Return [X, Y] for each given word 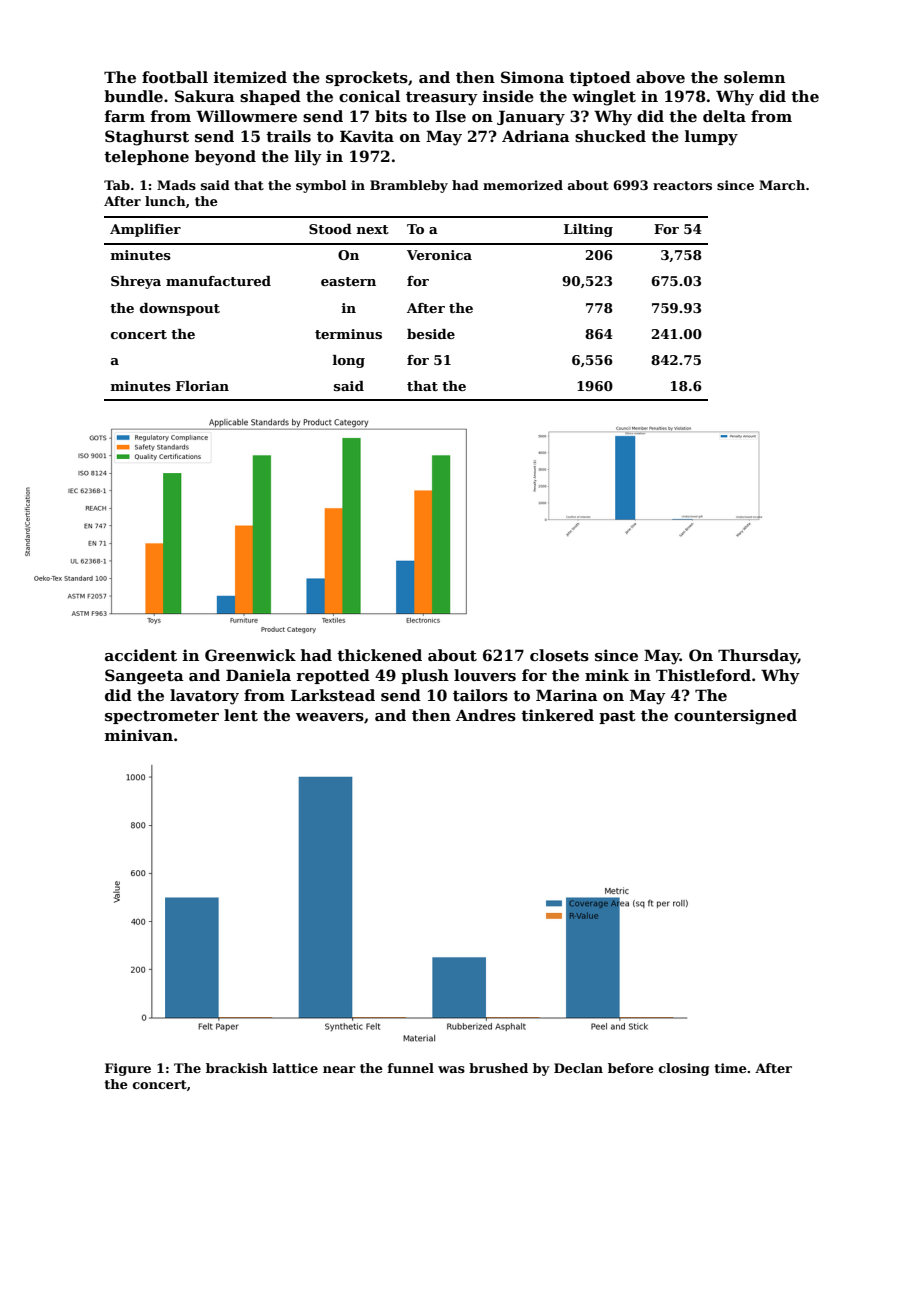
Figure [128, 1069]
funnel [411, 1068]
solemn [754, 77]
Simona [532, 77]
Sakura [205, 96]
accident [141, 655]
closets [559, 655]
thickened [379, 655]
